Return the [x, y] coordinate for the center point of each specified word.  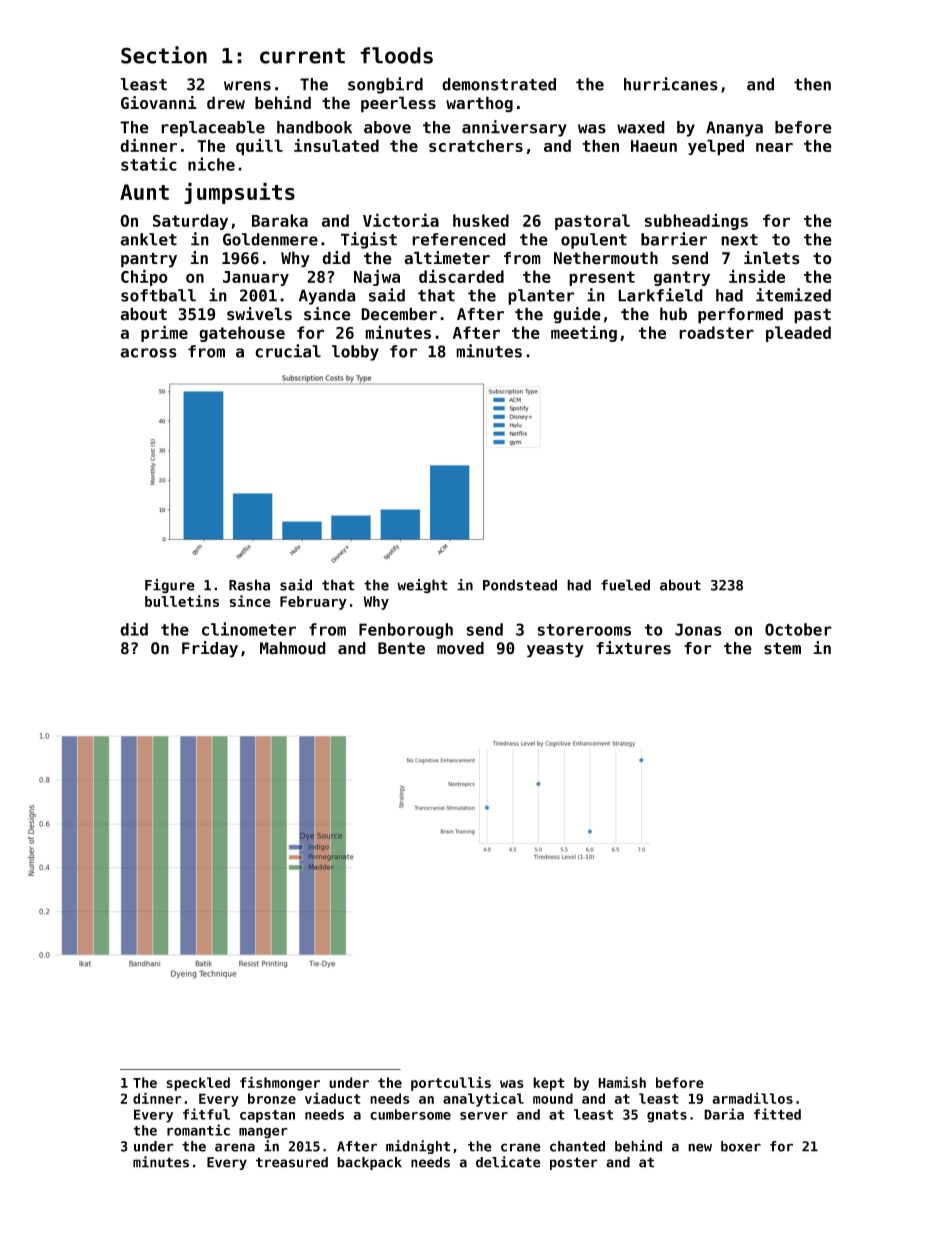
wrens [247, 86]
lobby [355, 353]
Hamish [622, 1082]
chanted [577, 1146]
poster [574, 1163]
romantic [198, 1130]
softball [158, 295]
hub [673, 314]
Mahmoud [293, 648]
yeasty [555, 650]
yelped [716, 147]
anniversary [514, 128]
